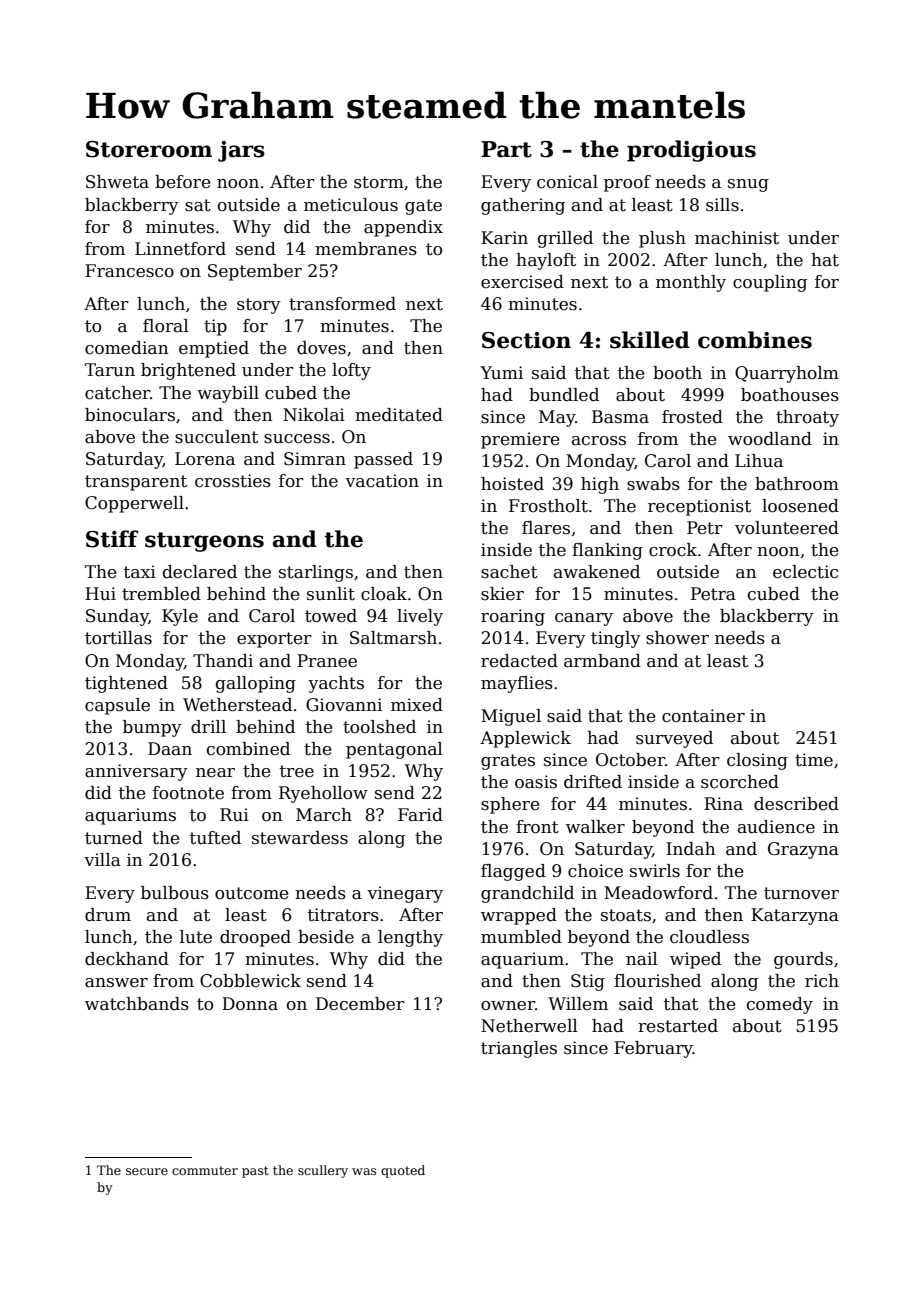 This page has height=1314, width=924. What do you see at coordinates (653, 1049) in the page?
I see `February` at bounding box center [653, 1049].
